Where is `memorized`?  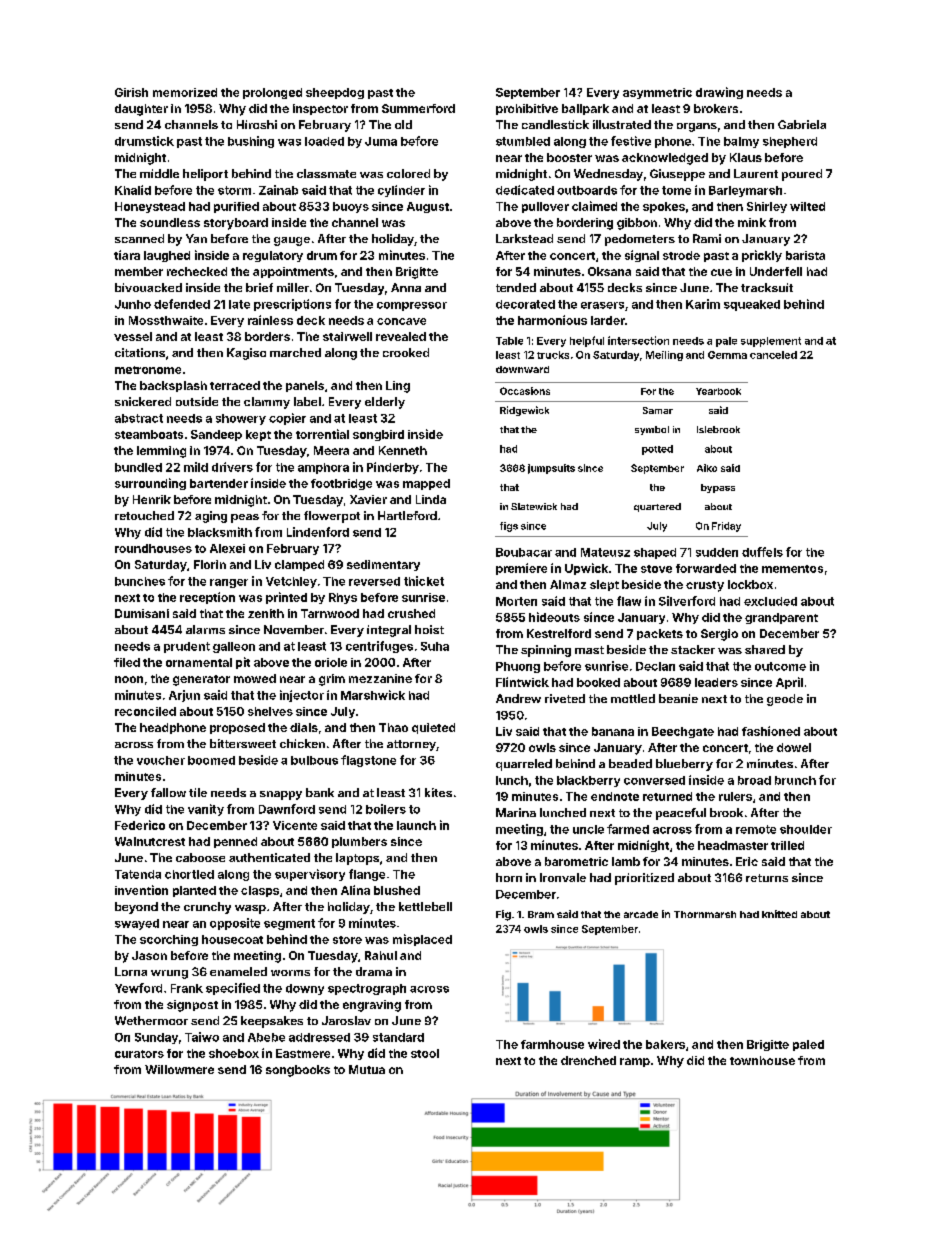 memorized is located at coordinates (185, 92).
